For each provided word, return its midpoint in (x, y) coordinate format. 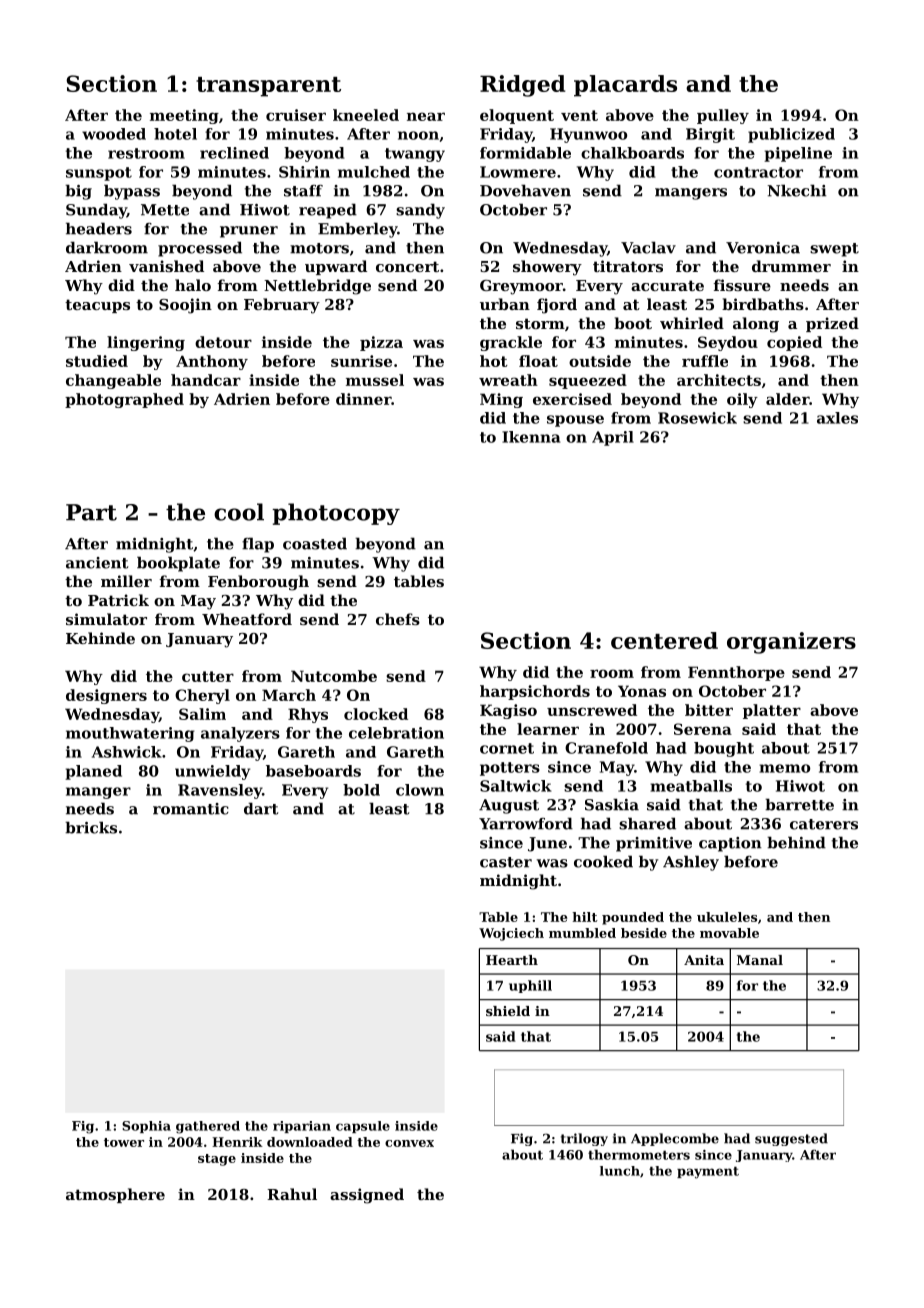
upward (336, 267)
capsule (363, 1127)
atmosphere (115, 1195)
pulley (723, 116)
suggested (791, 1139)
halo (193, 285)
